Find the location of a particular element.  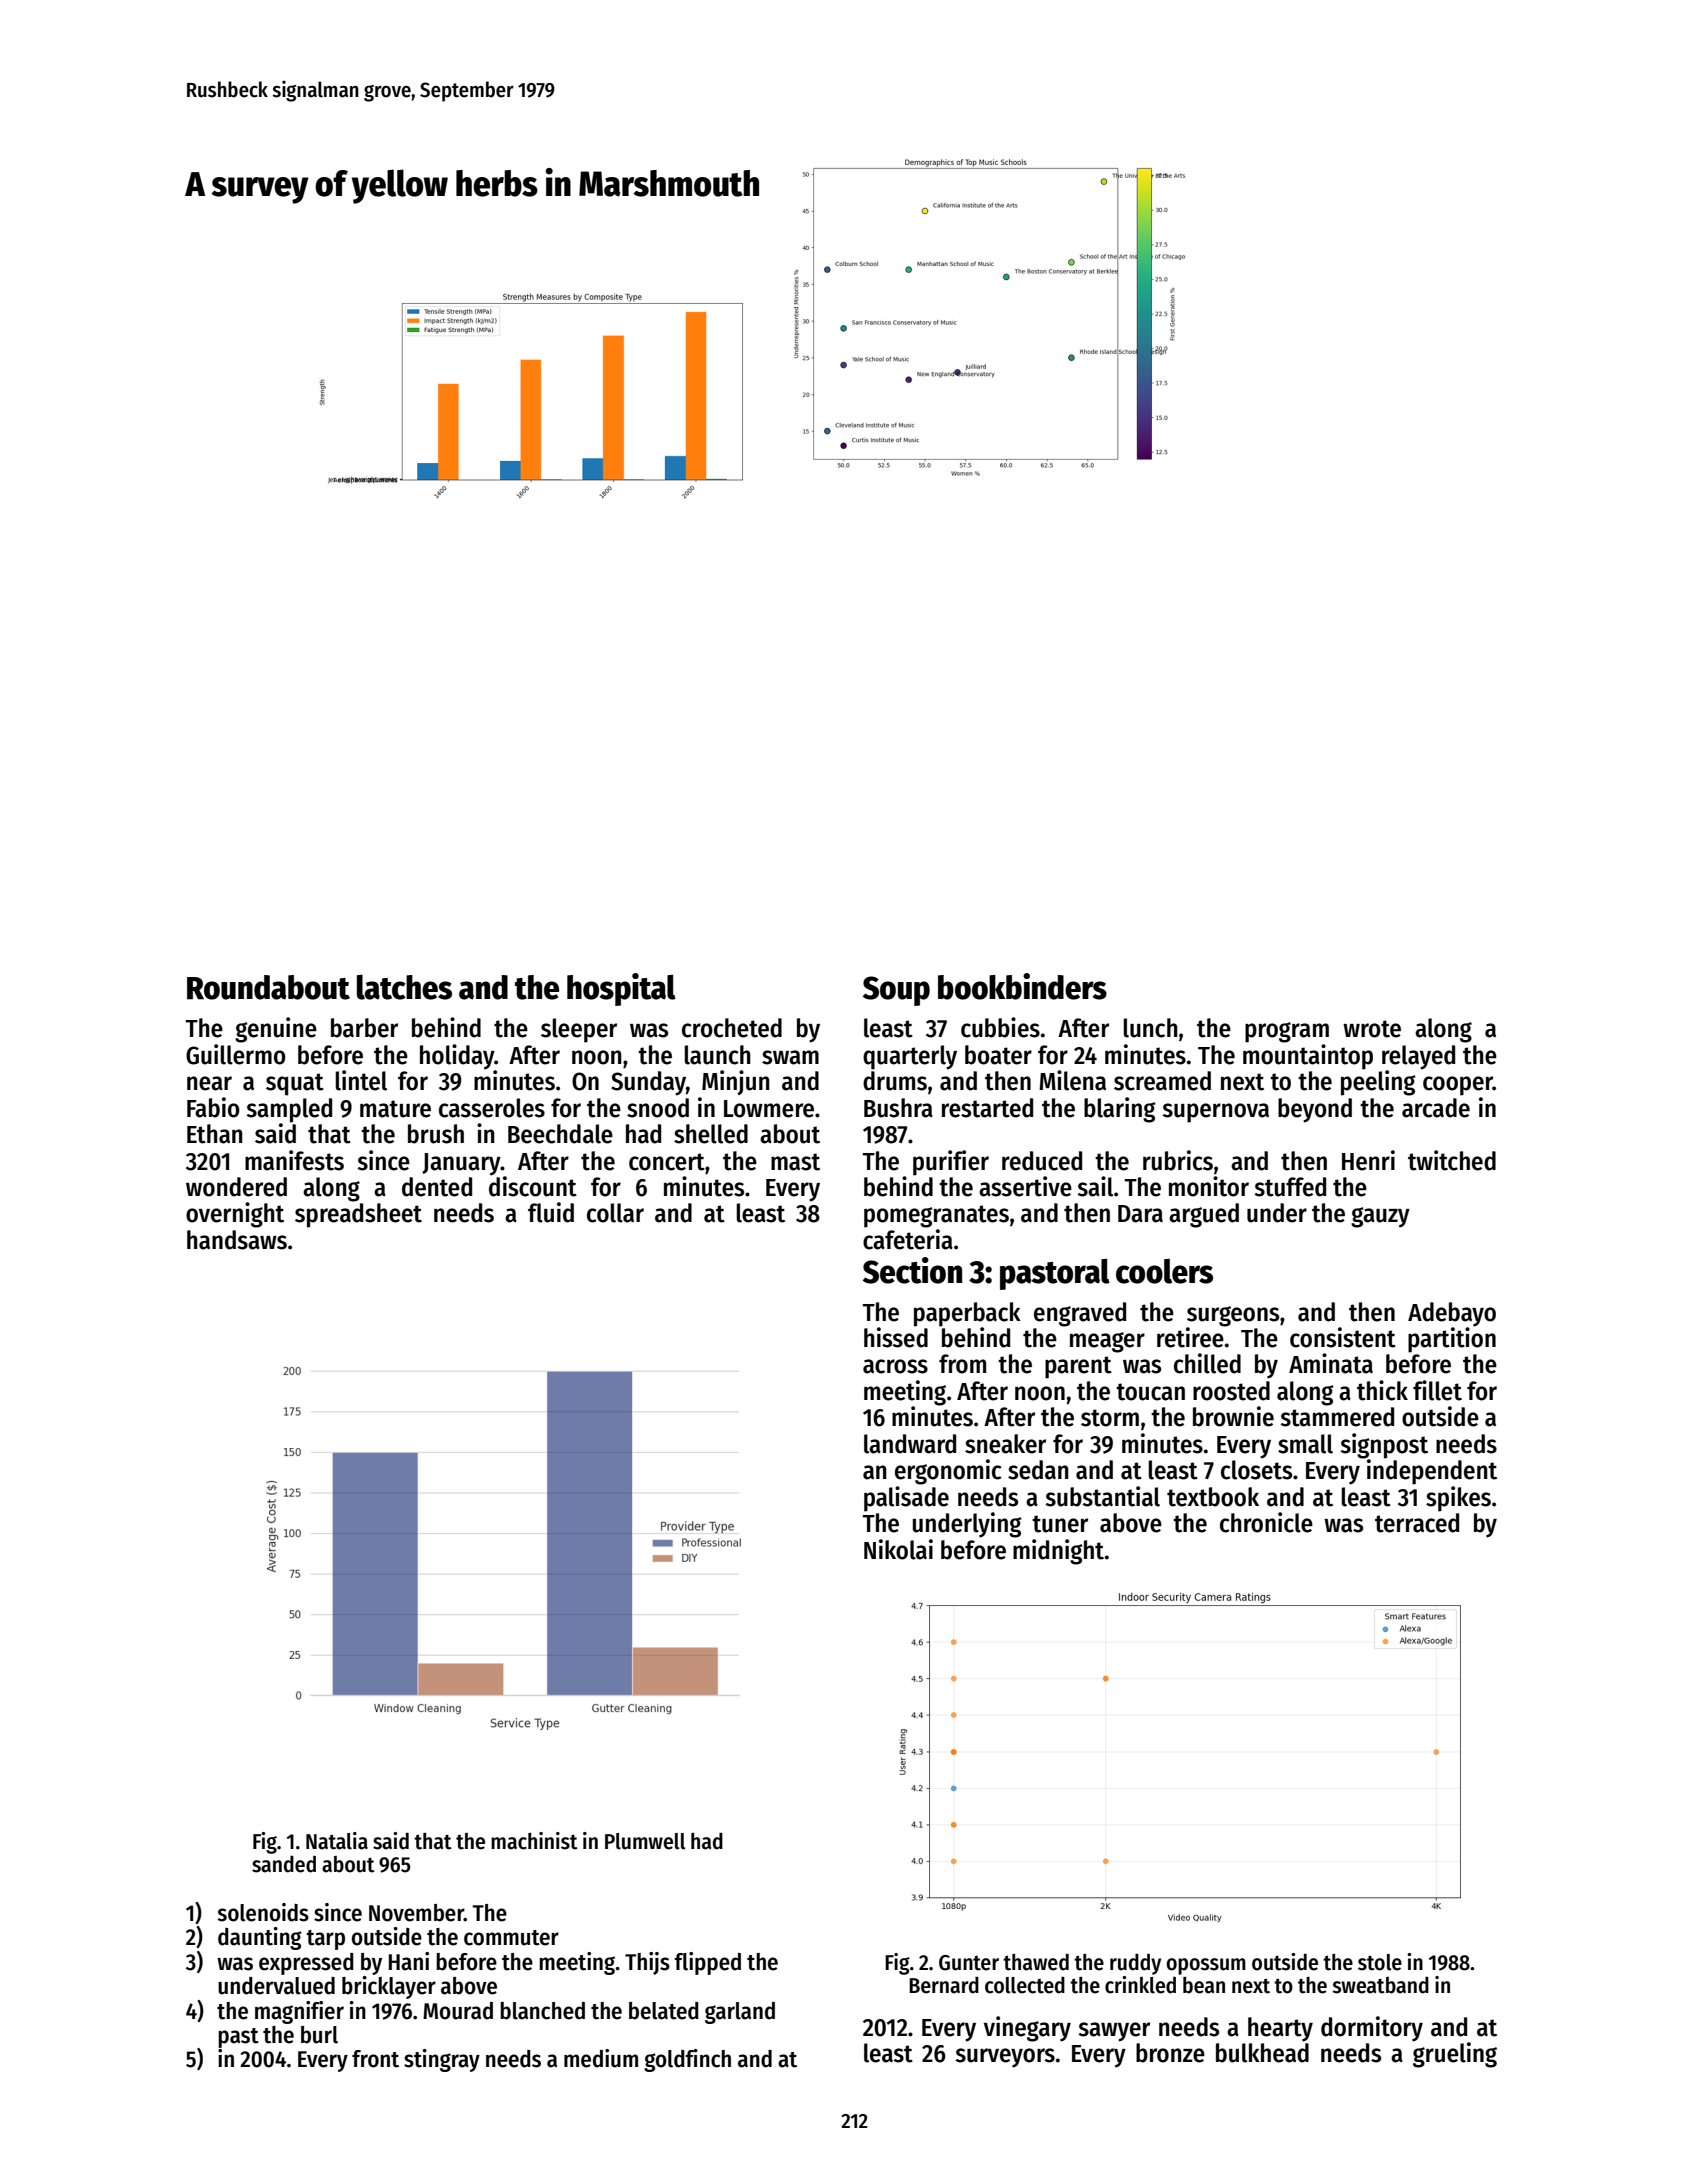

chronicle is located at coordinates (1266, 1522).
